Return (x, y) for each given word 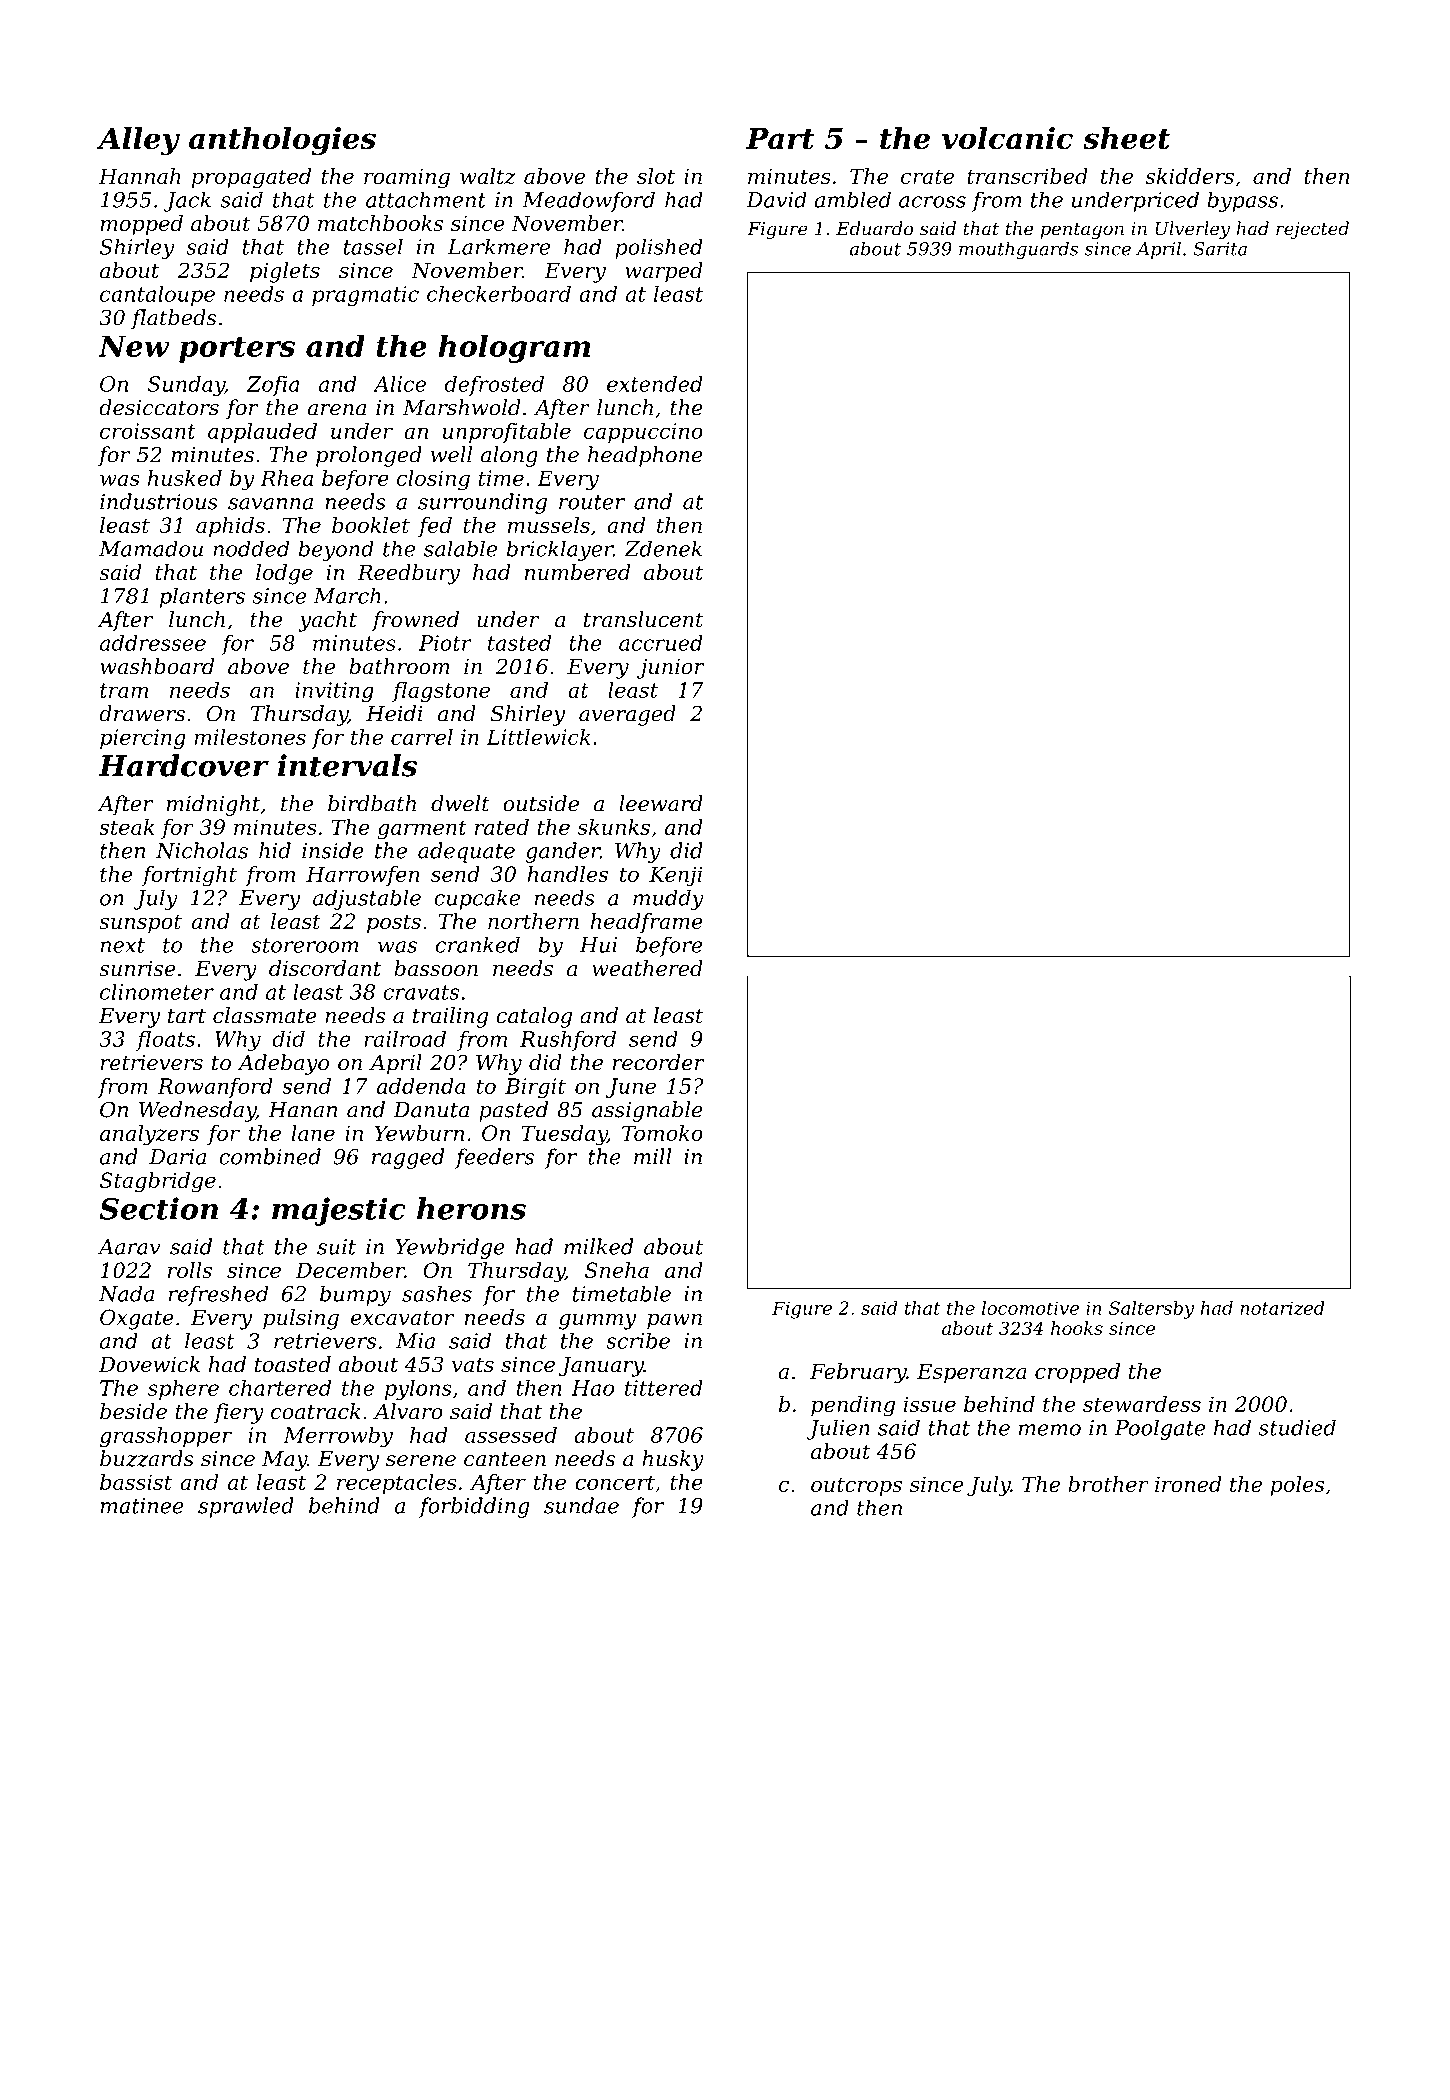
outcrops (856, 1486)
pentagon (1082, 231)
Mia (415, 1341)
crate (927, 176)
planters (202, 597)
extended (655, 383)
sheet (1126, 138)
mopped (141, 225)
